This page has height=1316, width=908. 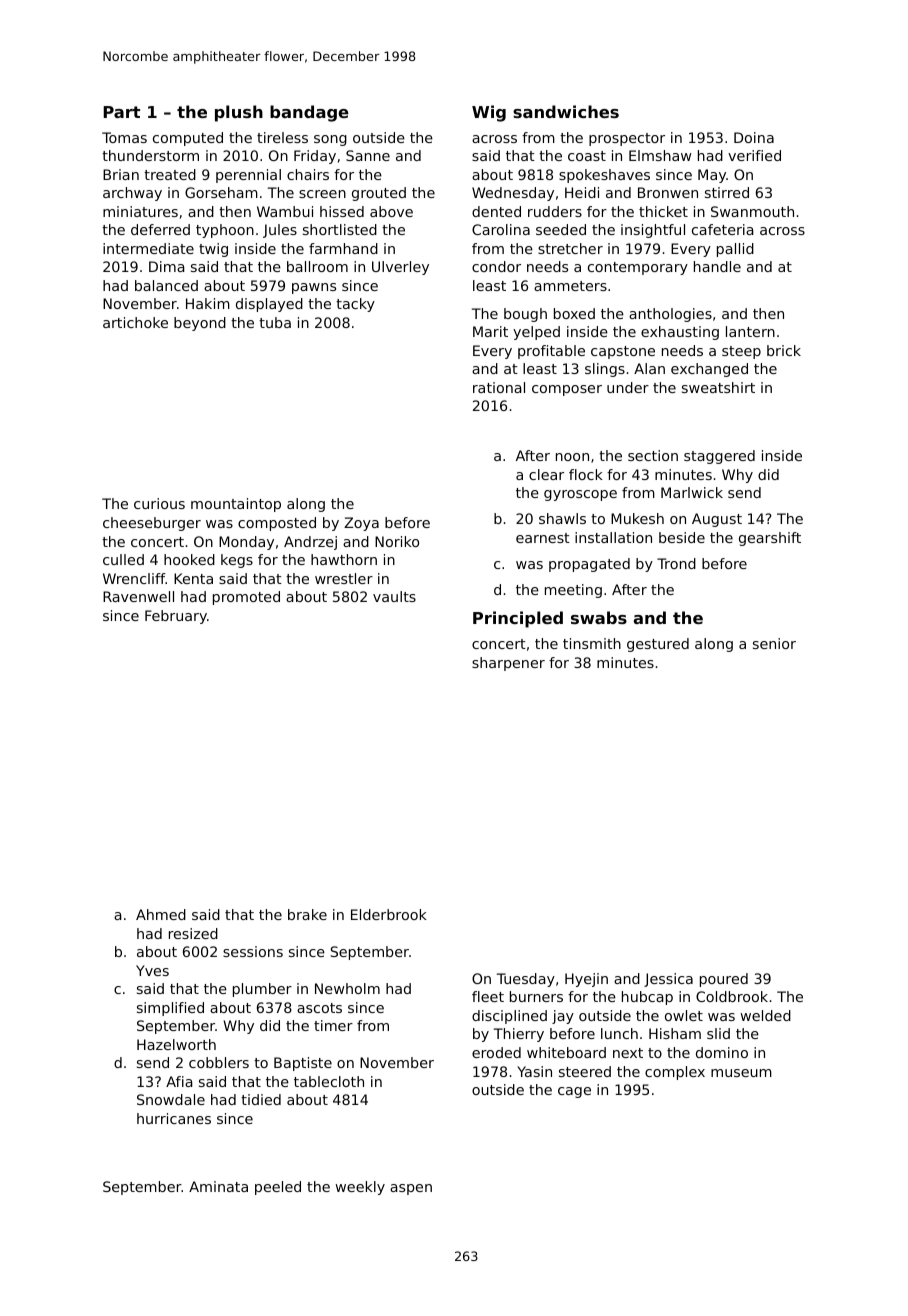 I want to click on rational, so click(x=499, y=387).
